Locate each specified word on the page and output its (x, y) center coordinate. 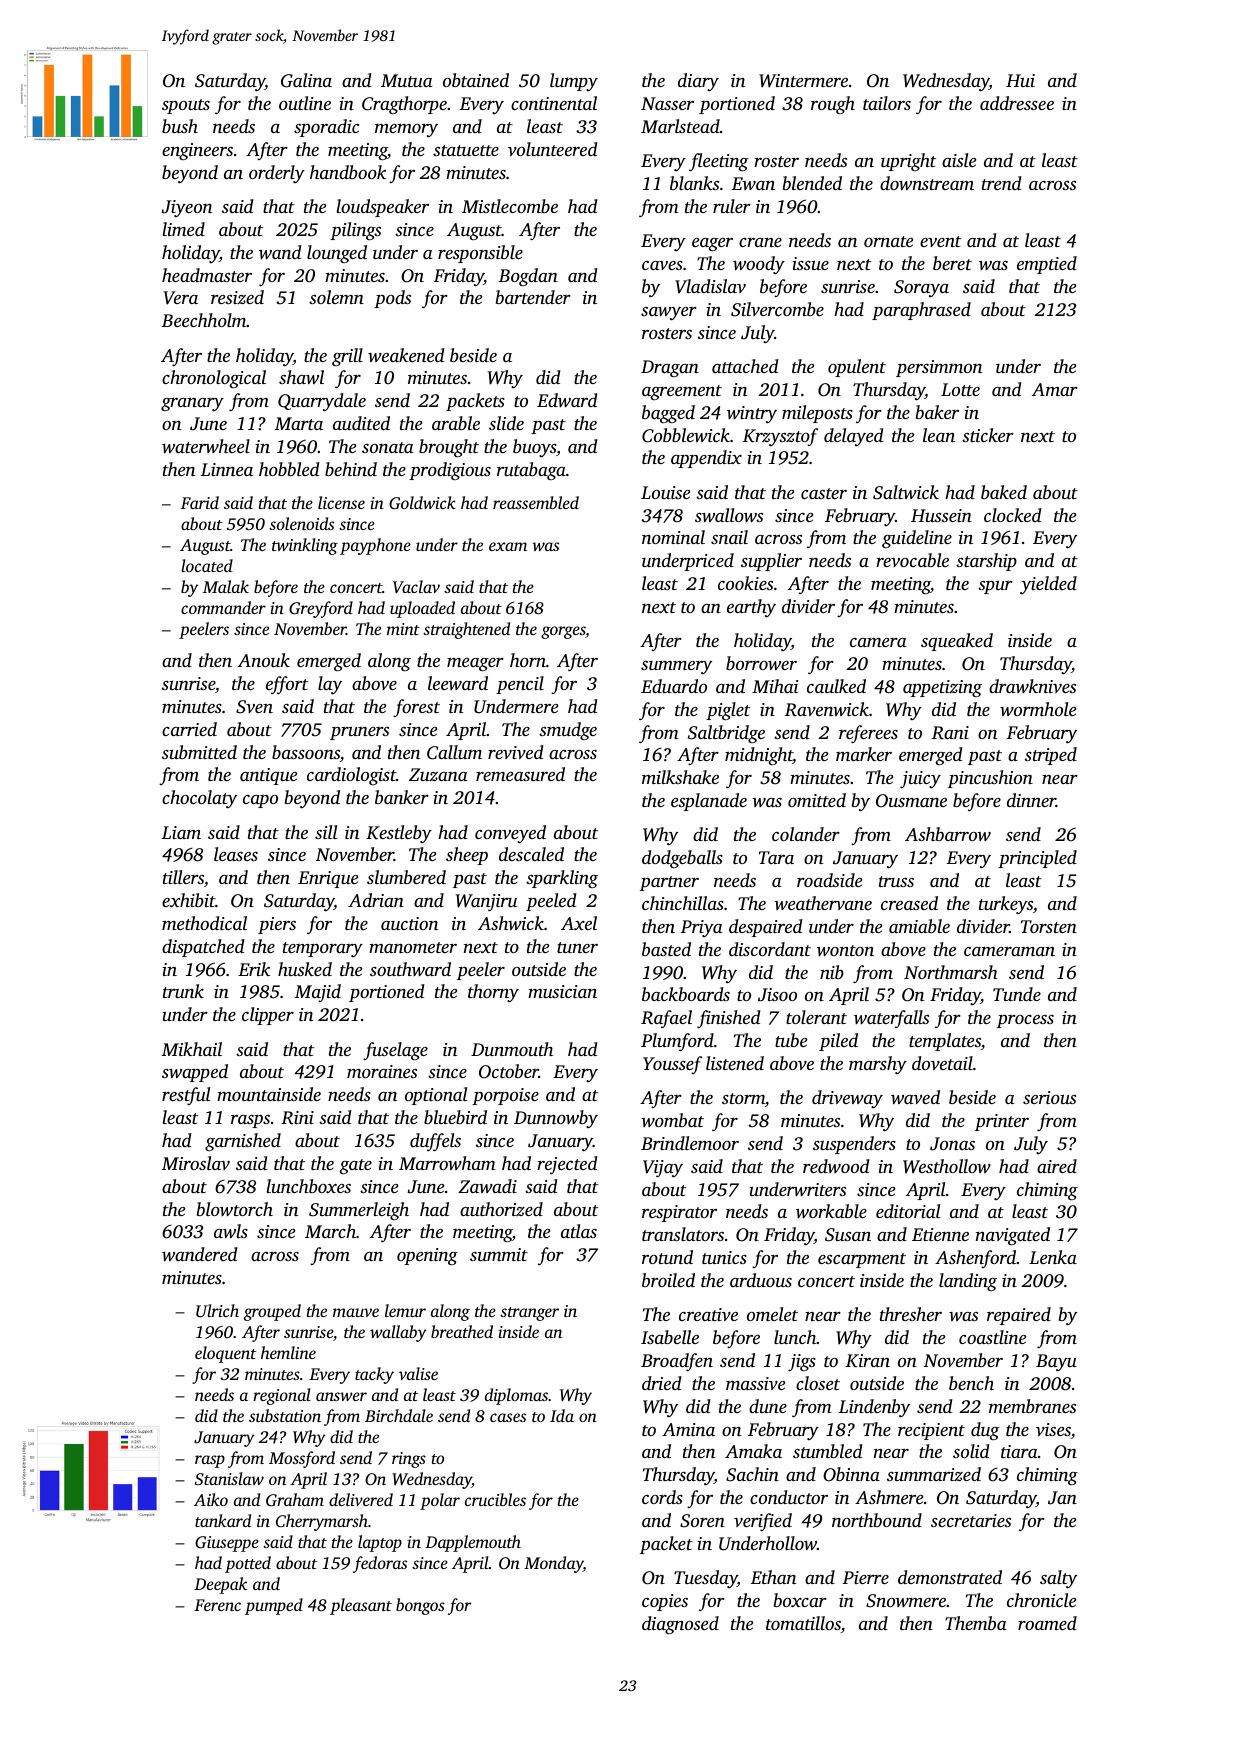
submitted (199, 752)
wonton (845, 950)
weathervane (823, 903)
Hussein (941, 515)
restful (186, 1096)
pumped (274, 1606)
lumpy (574, 82)
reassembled (536, 502)
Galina (306, 80)
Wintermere (803, 81)
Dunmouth (512, 1049)
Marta (299, 423)
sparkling (562, 879)
